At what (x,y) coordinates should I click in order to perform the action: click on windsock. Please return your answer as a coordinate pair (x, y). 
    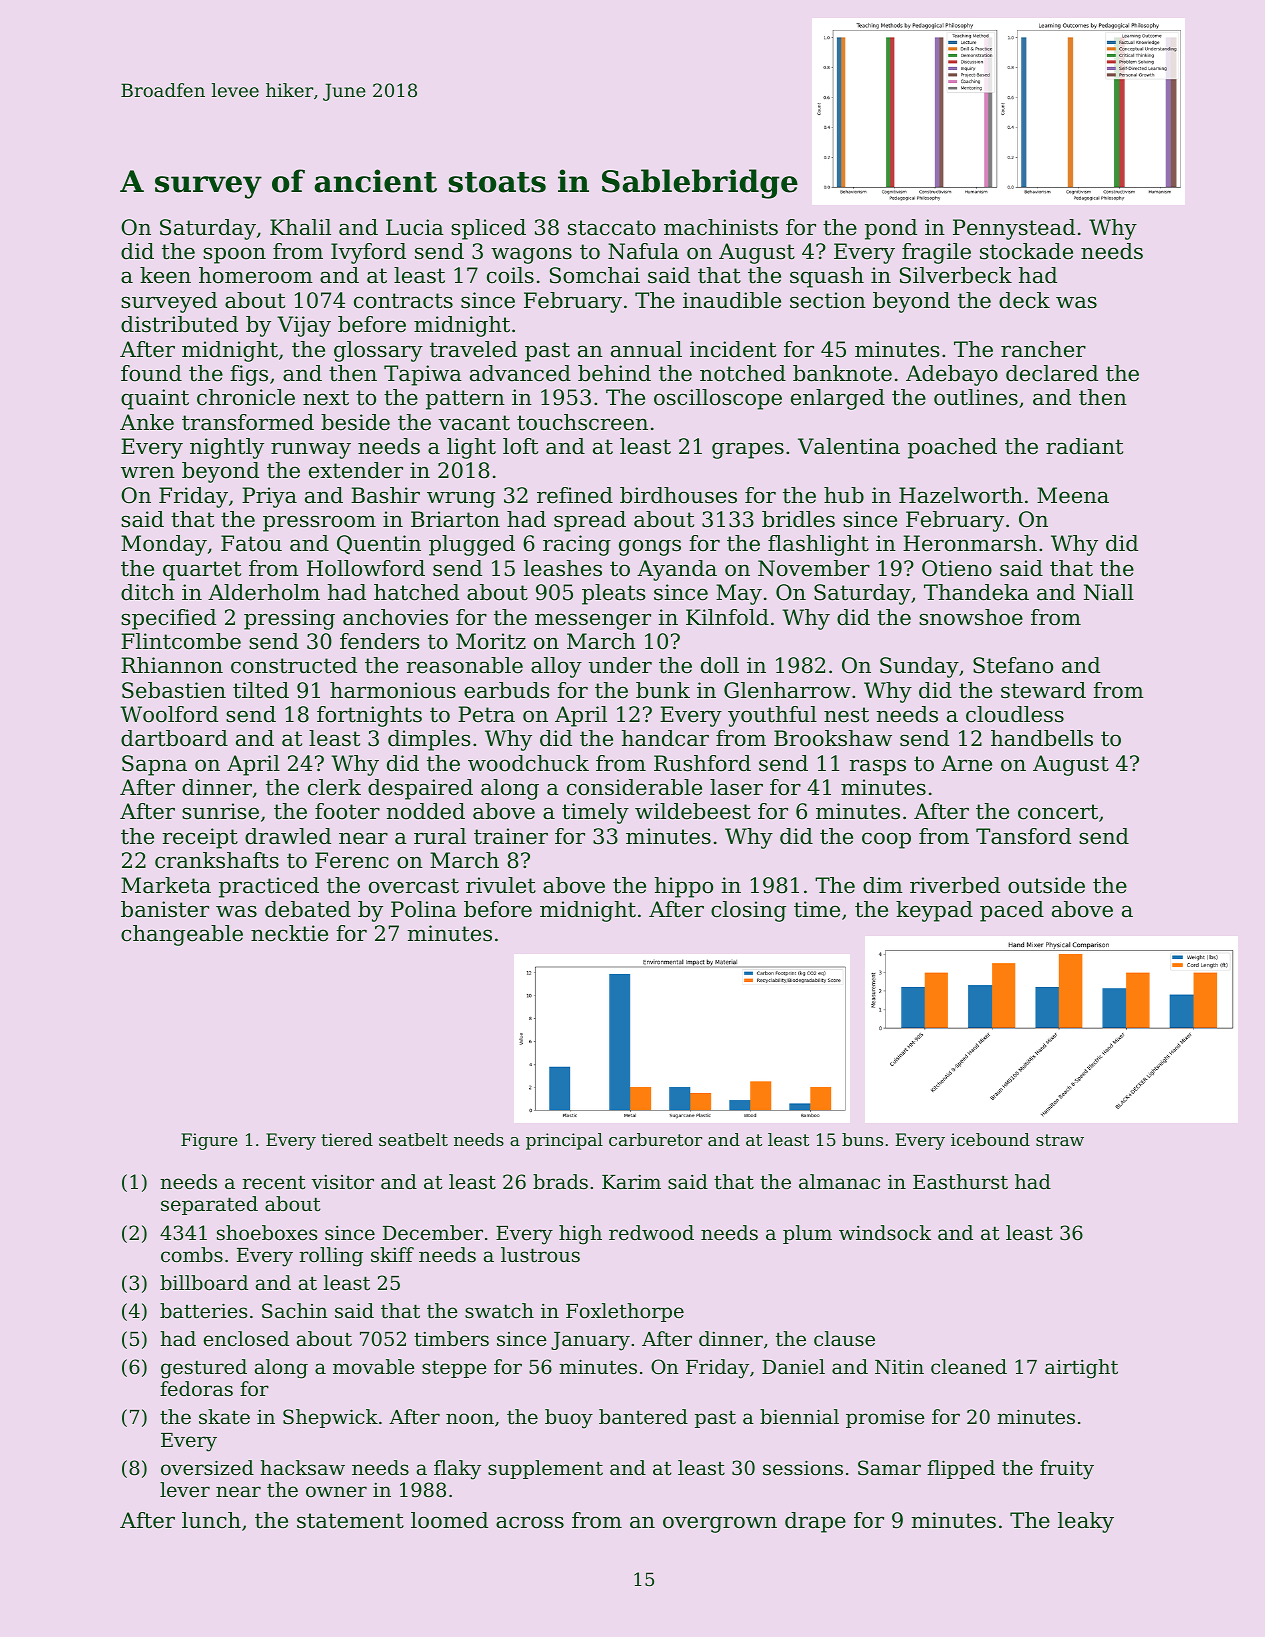
    Looking at the image, I should click on (885, 1232).
